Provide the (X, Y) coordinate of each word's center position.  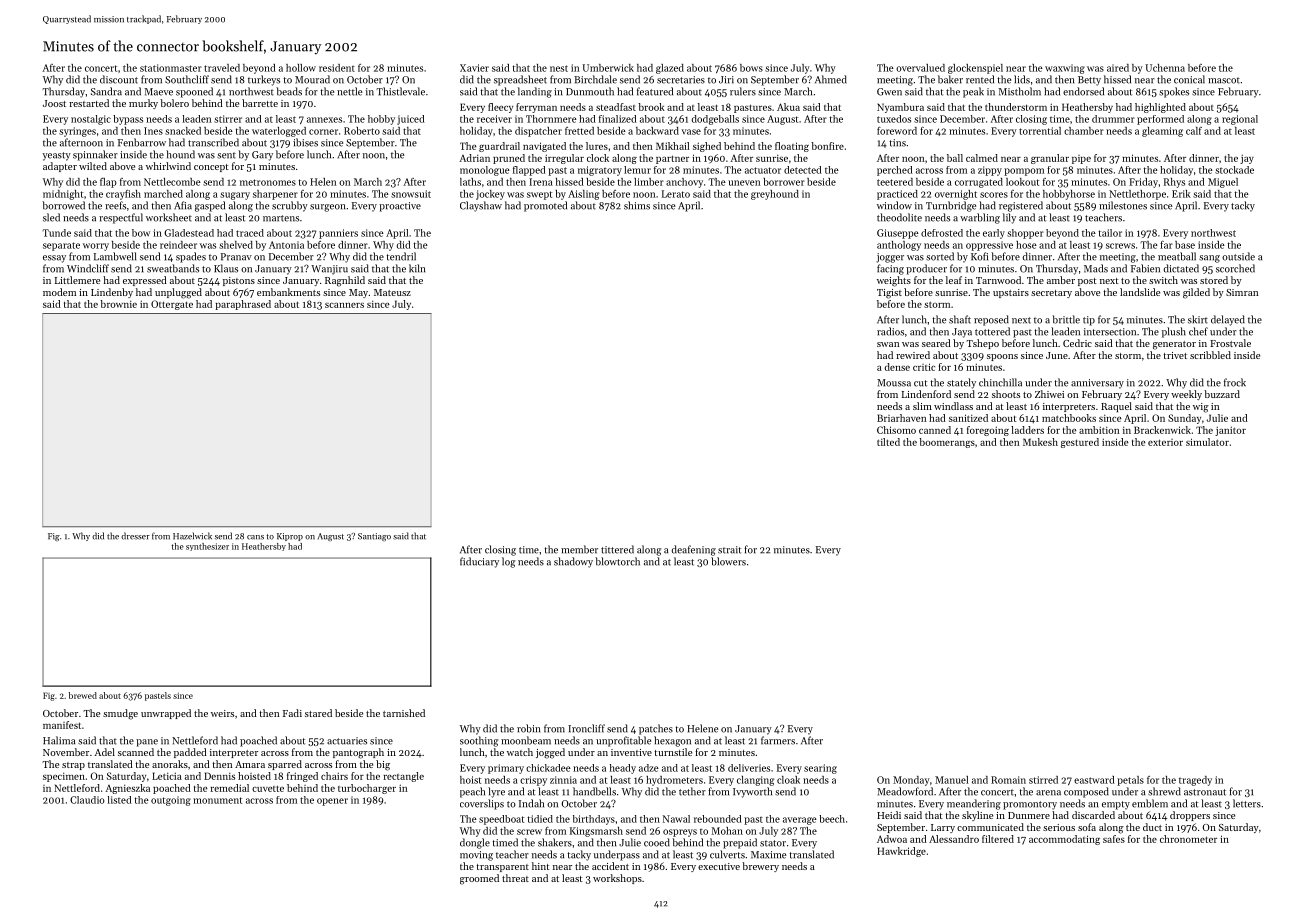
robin (528, 728)
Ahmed (831, 79)
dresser (135, 536)
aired (1118, 68)
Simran (1242, 292)
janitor (1230, 431)
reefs (115, 205)
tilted (888, 442)
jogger (890, 258)
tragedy (1195, 781)
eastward (1094, 780)
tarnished (404, 713)
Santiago (374, 537)
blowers (728, 561)
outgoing (171, 801)
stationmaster (171, 68)
